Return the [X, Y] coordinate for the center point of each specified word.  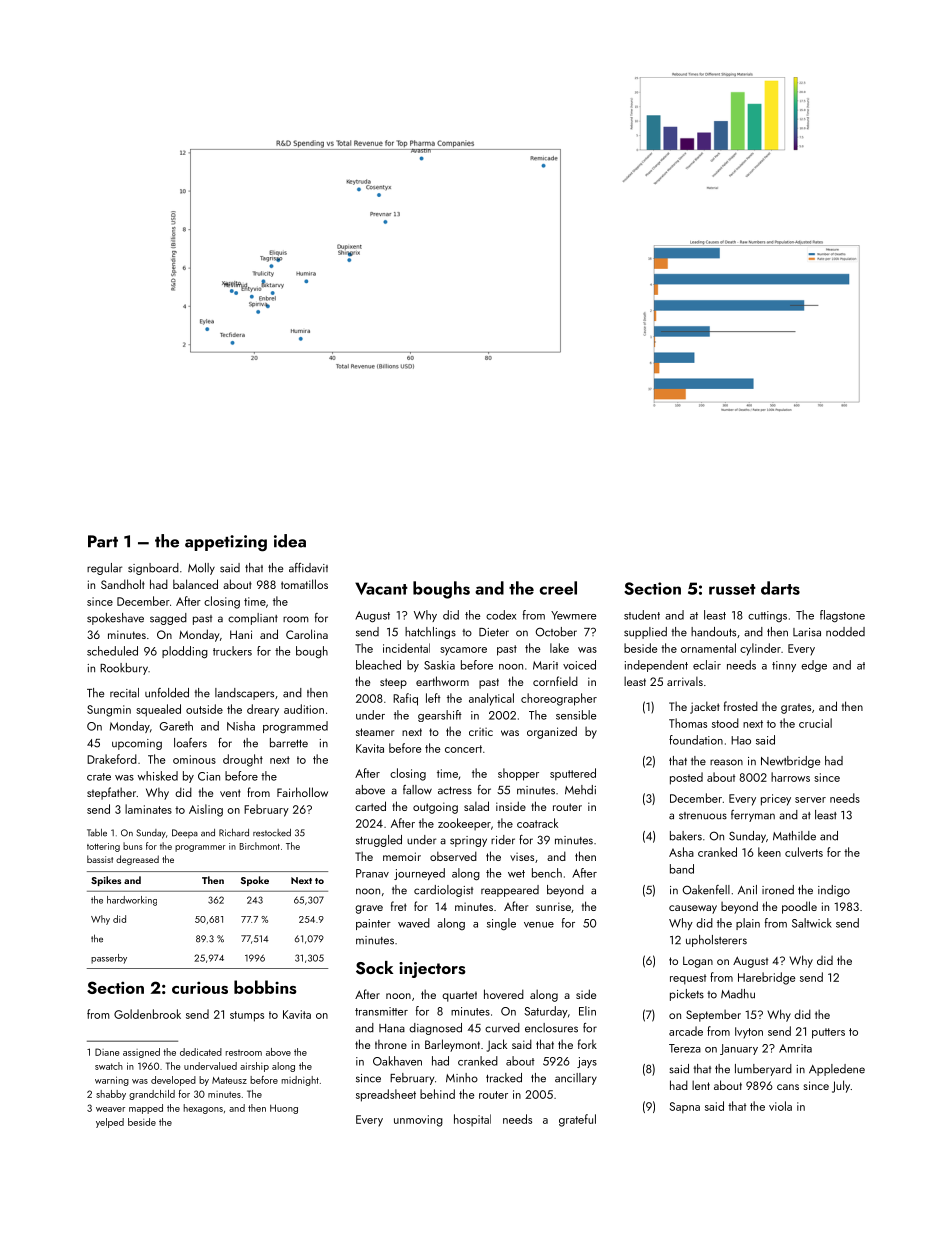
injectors [432, 970]
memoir [402, 856]
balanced [195, 584]
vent [230, 793]
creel [558, 588]
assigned [141, 1053]
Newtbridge [790, 762]
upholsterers [716, 941]
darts [780, 588]
